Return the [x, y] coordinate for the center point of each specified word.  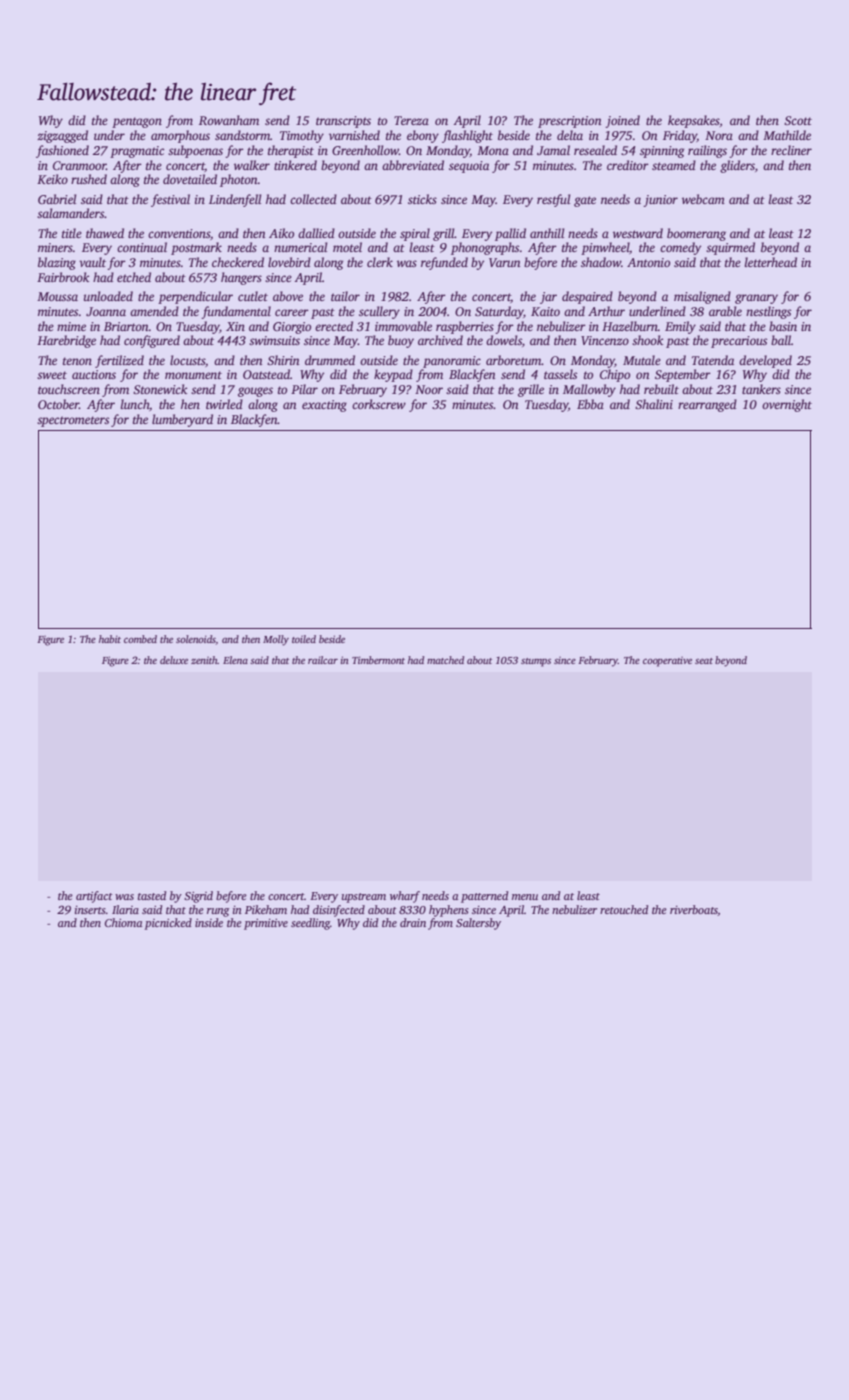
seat [704, 661]
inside [209, 922]
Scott [798, 120]
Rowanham [229, 120]
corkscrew [379, 404]
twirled [224, 404]
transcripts [343, 122]
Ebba [590, 404]
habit [110, 639]
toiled [304, 639]
